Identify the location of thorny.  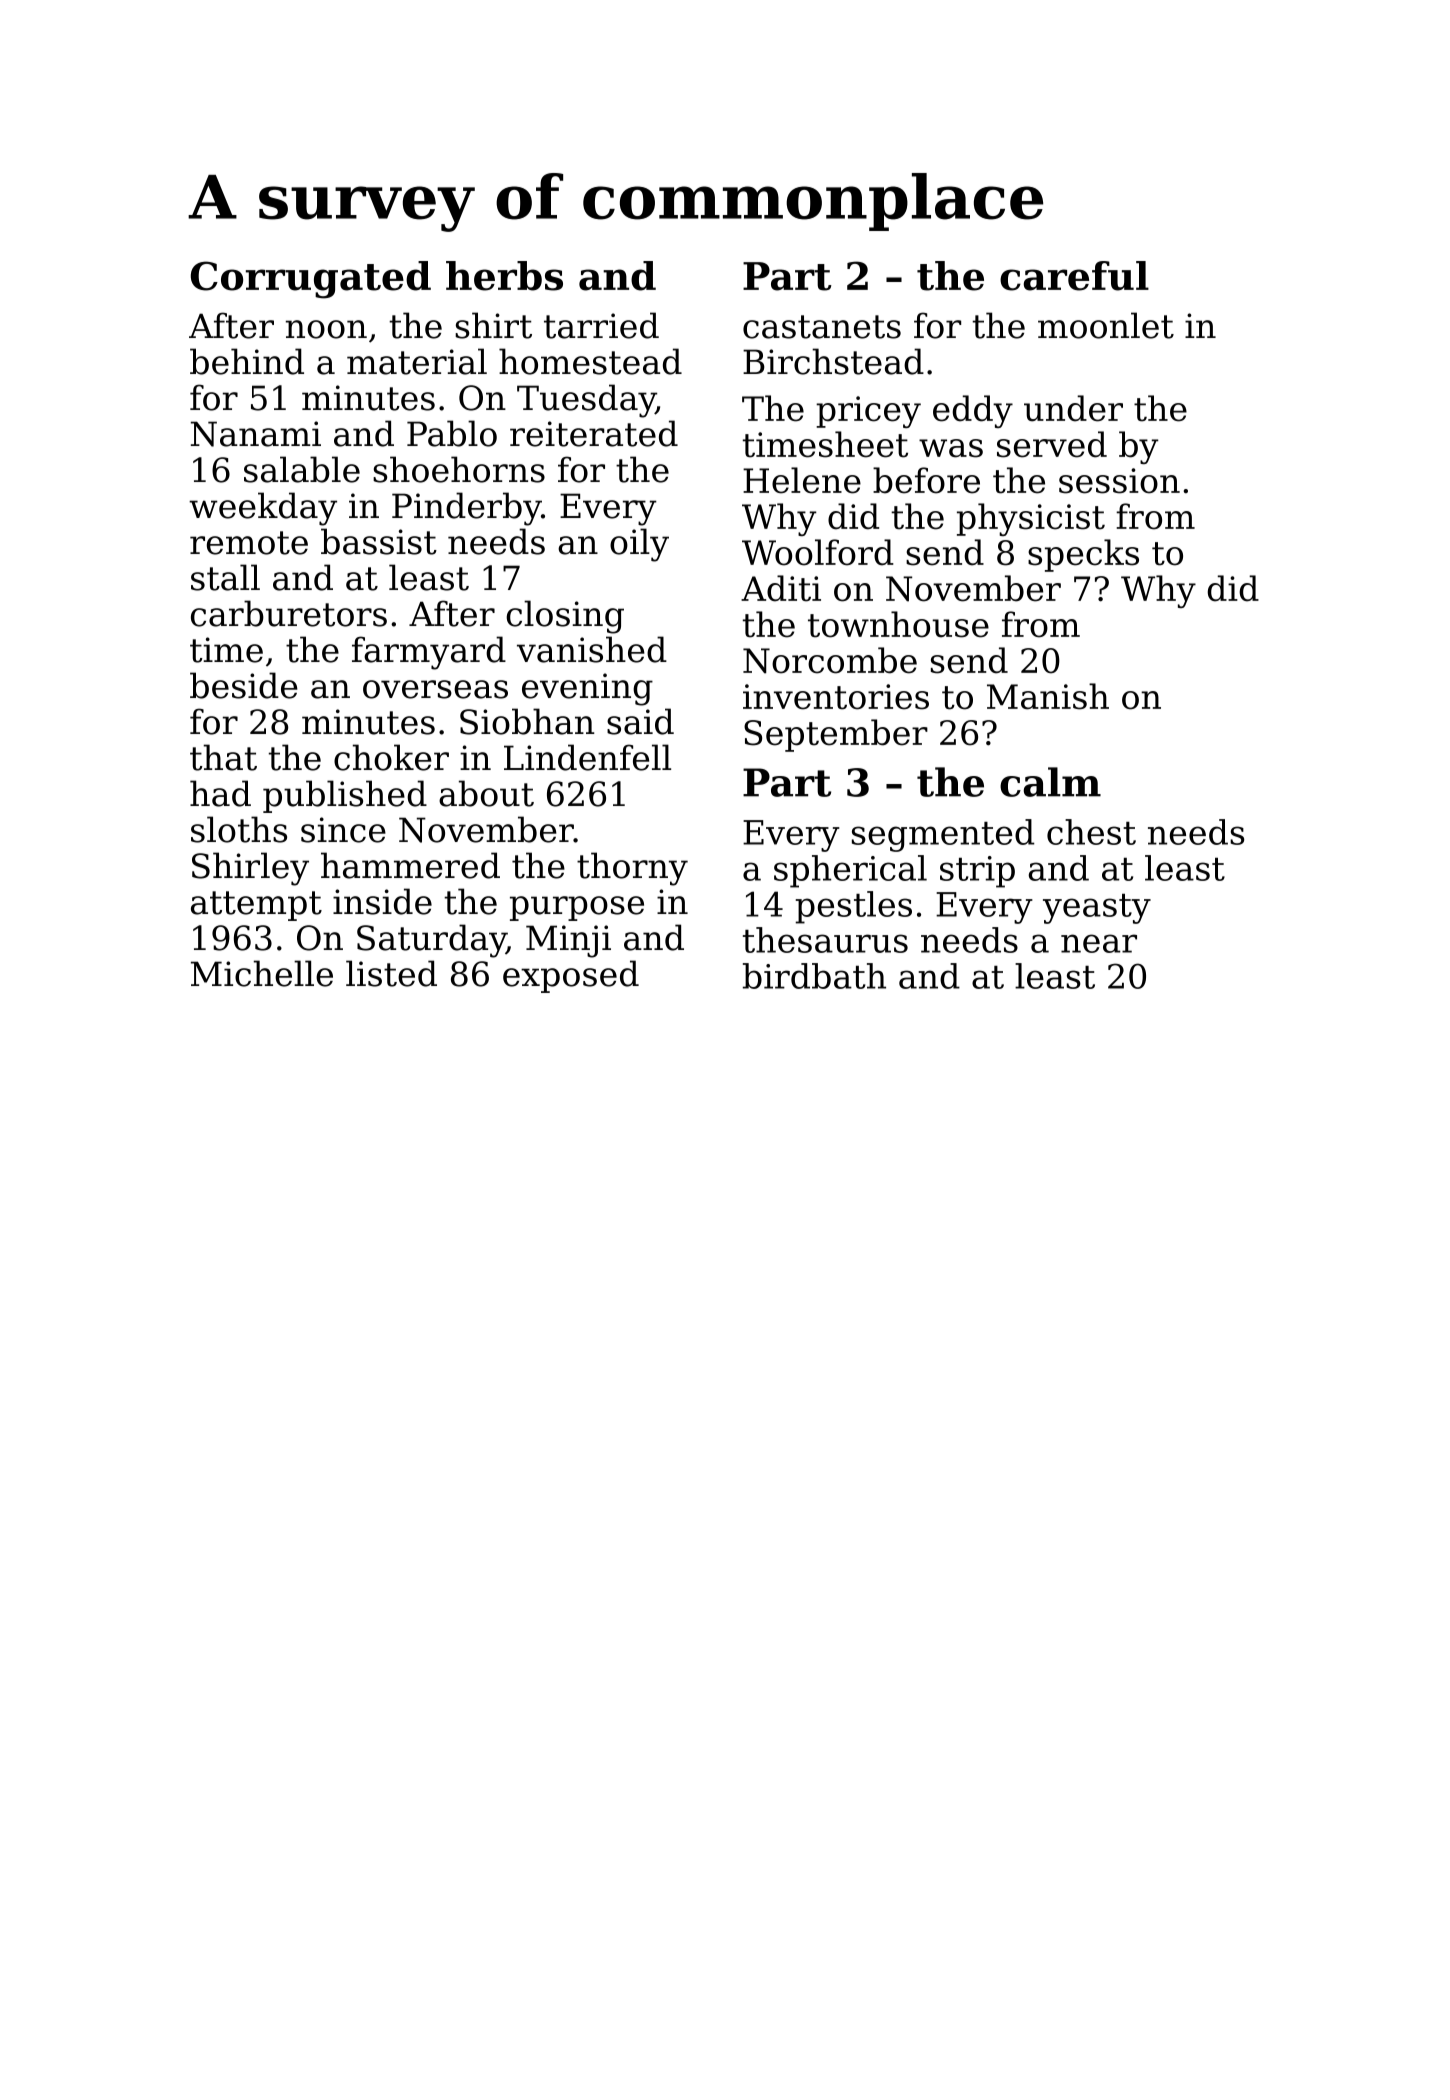
(632, 869).
